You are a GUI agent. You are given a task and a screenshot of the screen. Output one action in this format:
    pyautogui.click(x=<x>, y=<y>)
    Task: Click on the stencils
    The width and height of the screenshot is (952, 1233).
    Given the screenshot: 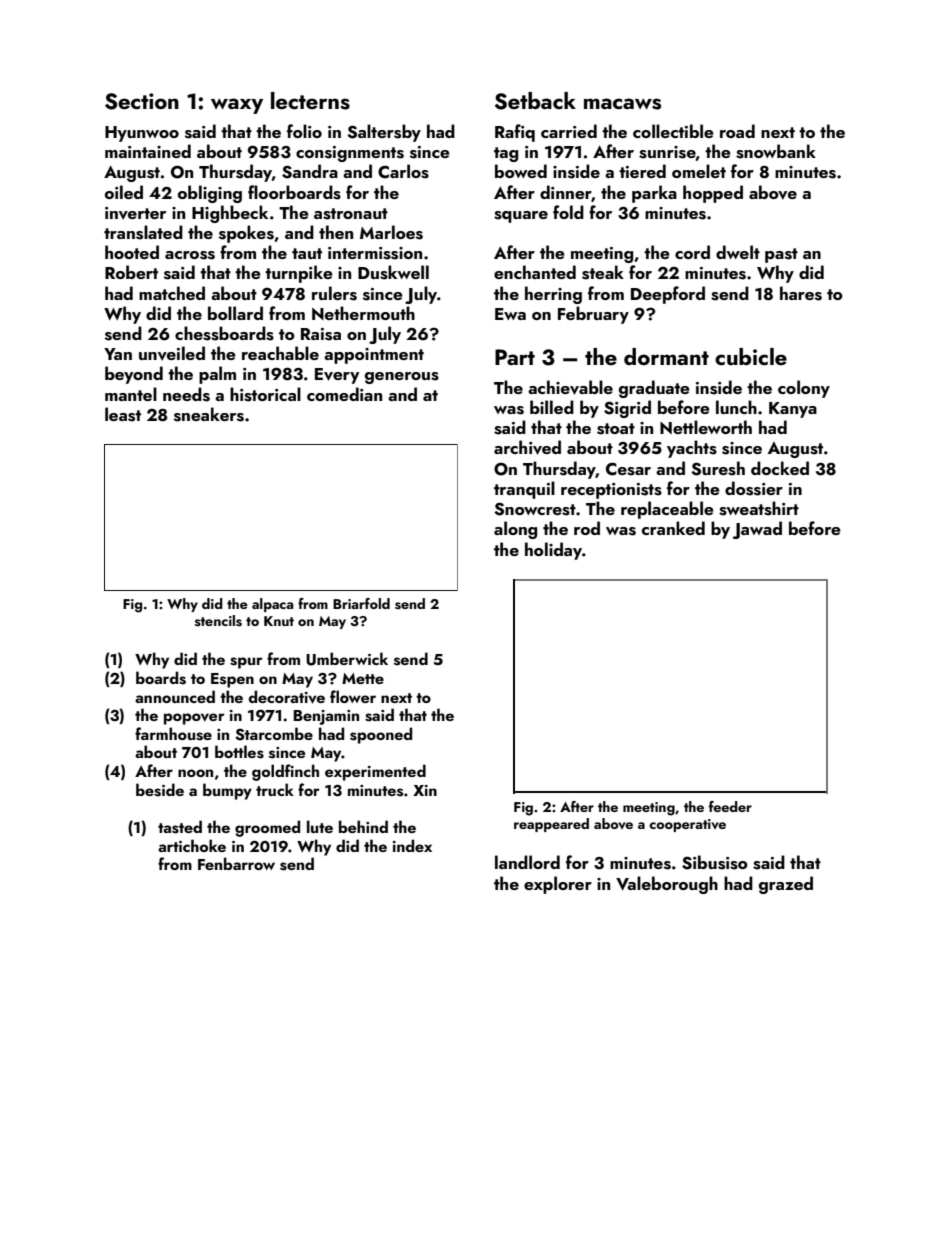 What is the action you would take?
    pyautogui.click(x=218, y=621)
